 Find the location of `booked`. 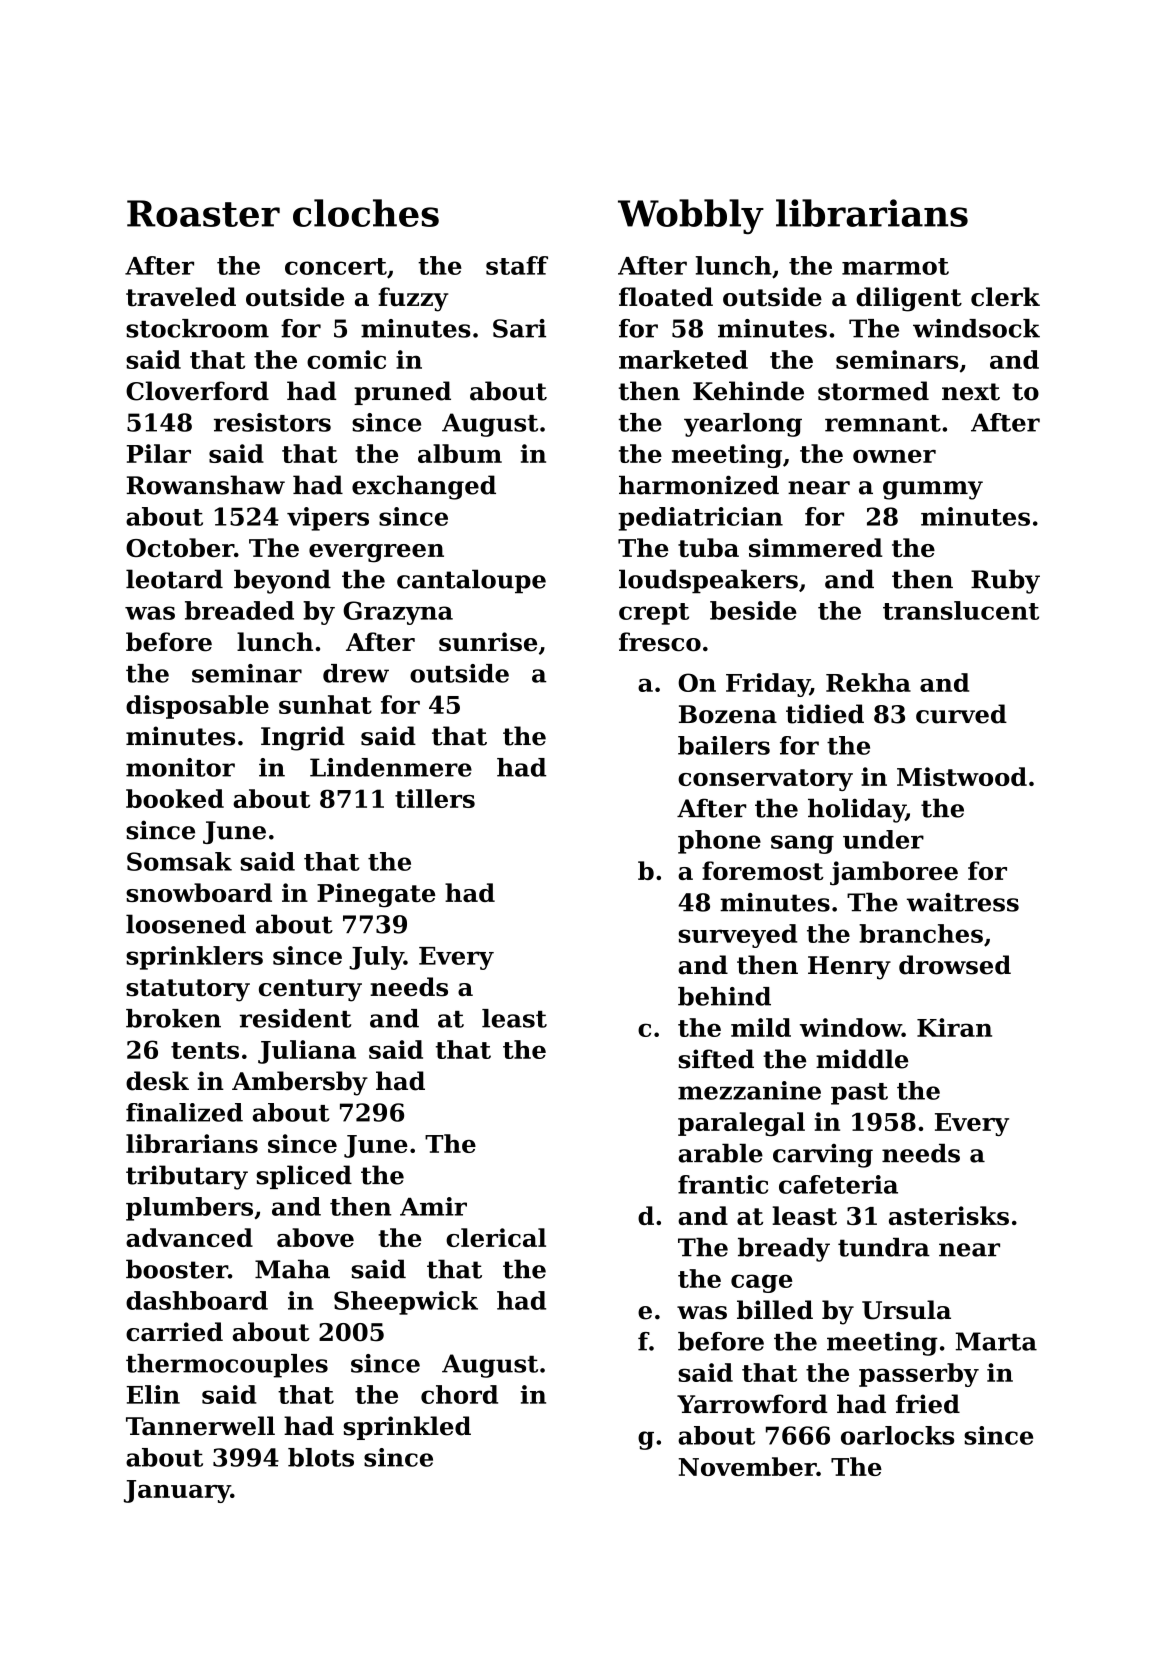

booked is located at coordinates (175, 798).
